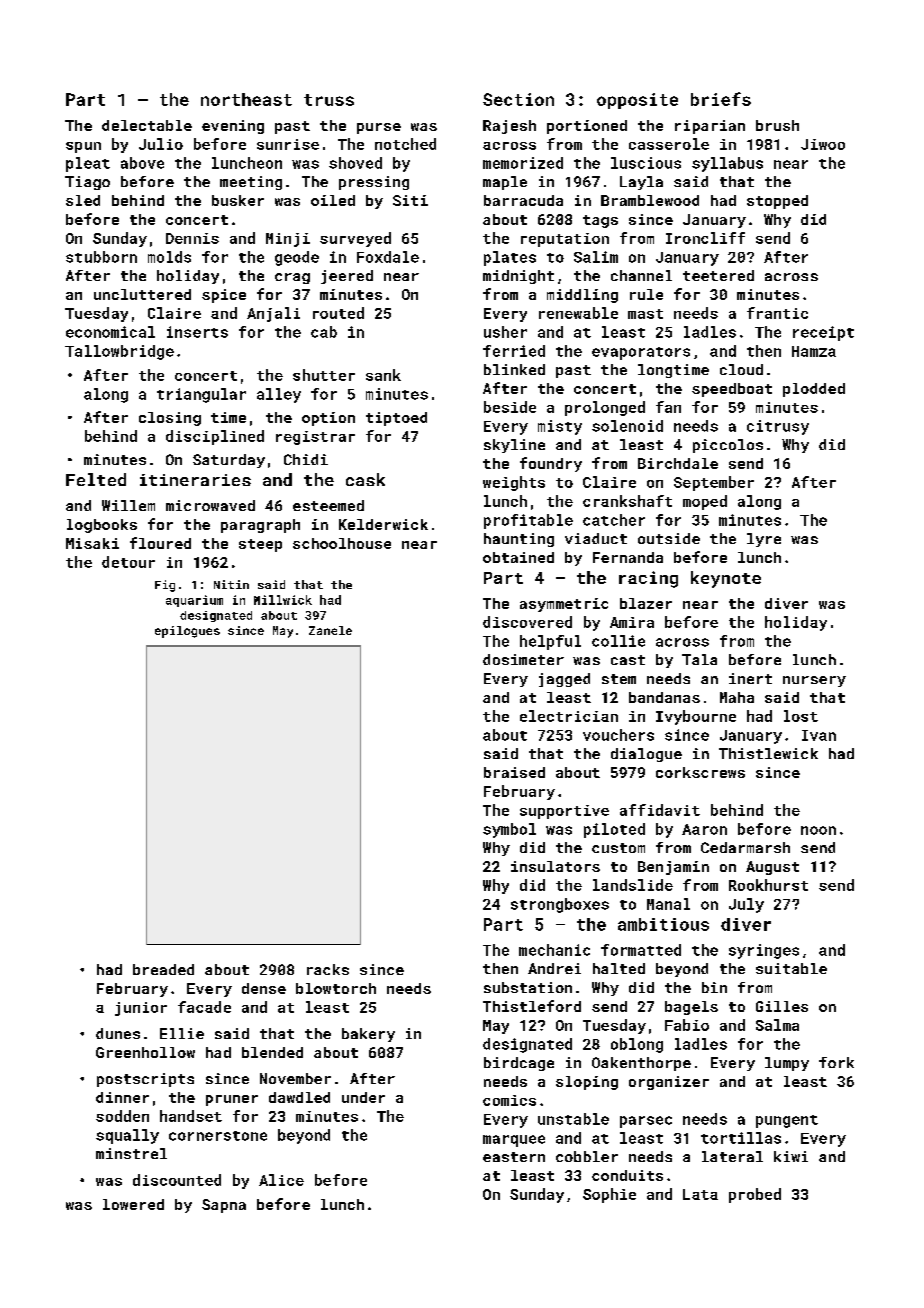  What do you see at coordinates (246, 99) in the screenshot?
I see `northeast` at bounding box center [246, 99].
